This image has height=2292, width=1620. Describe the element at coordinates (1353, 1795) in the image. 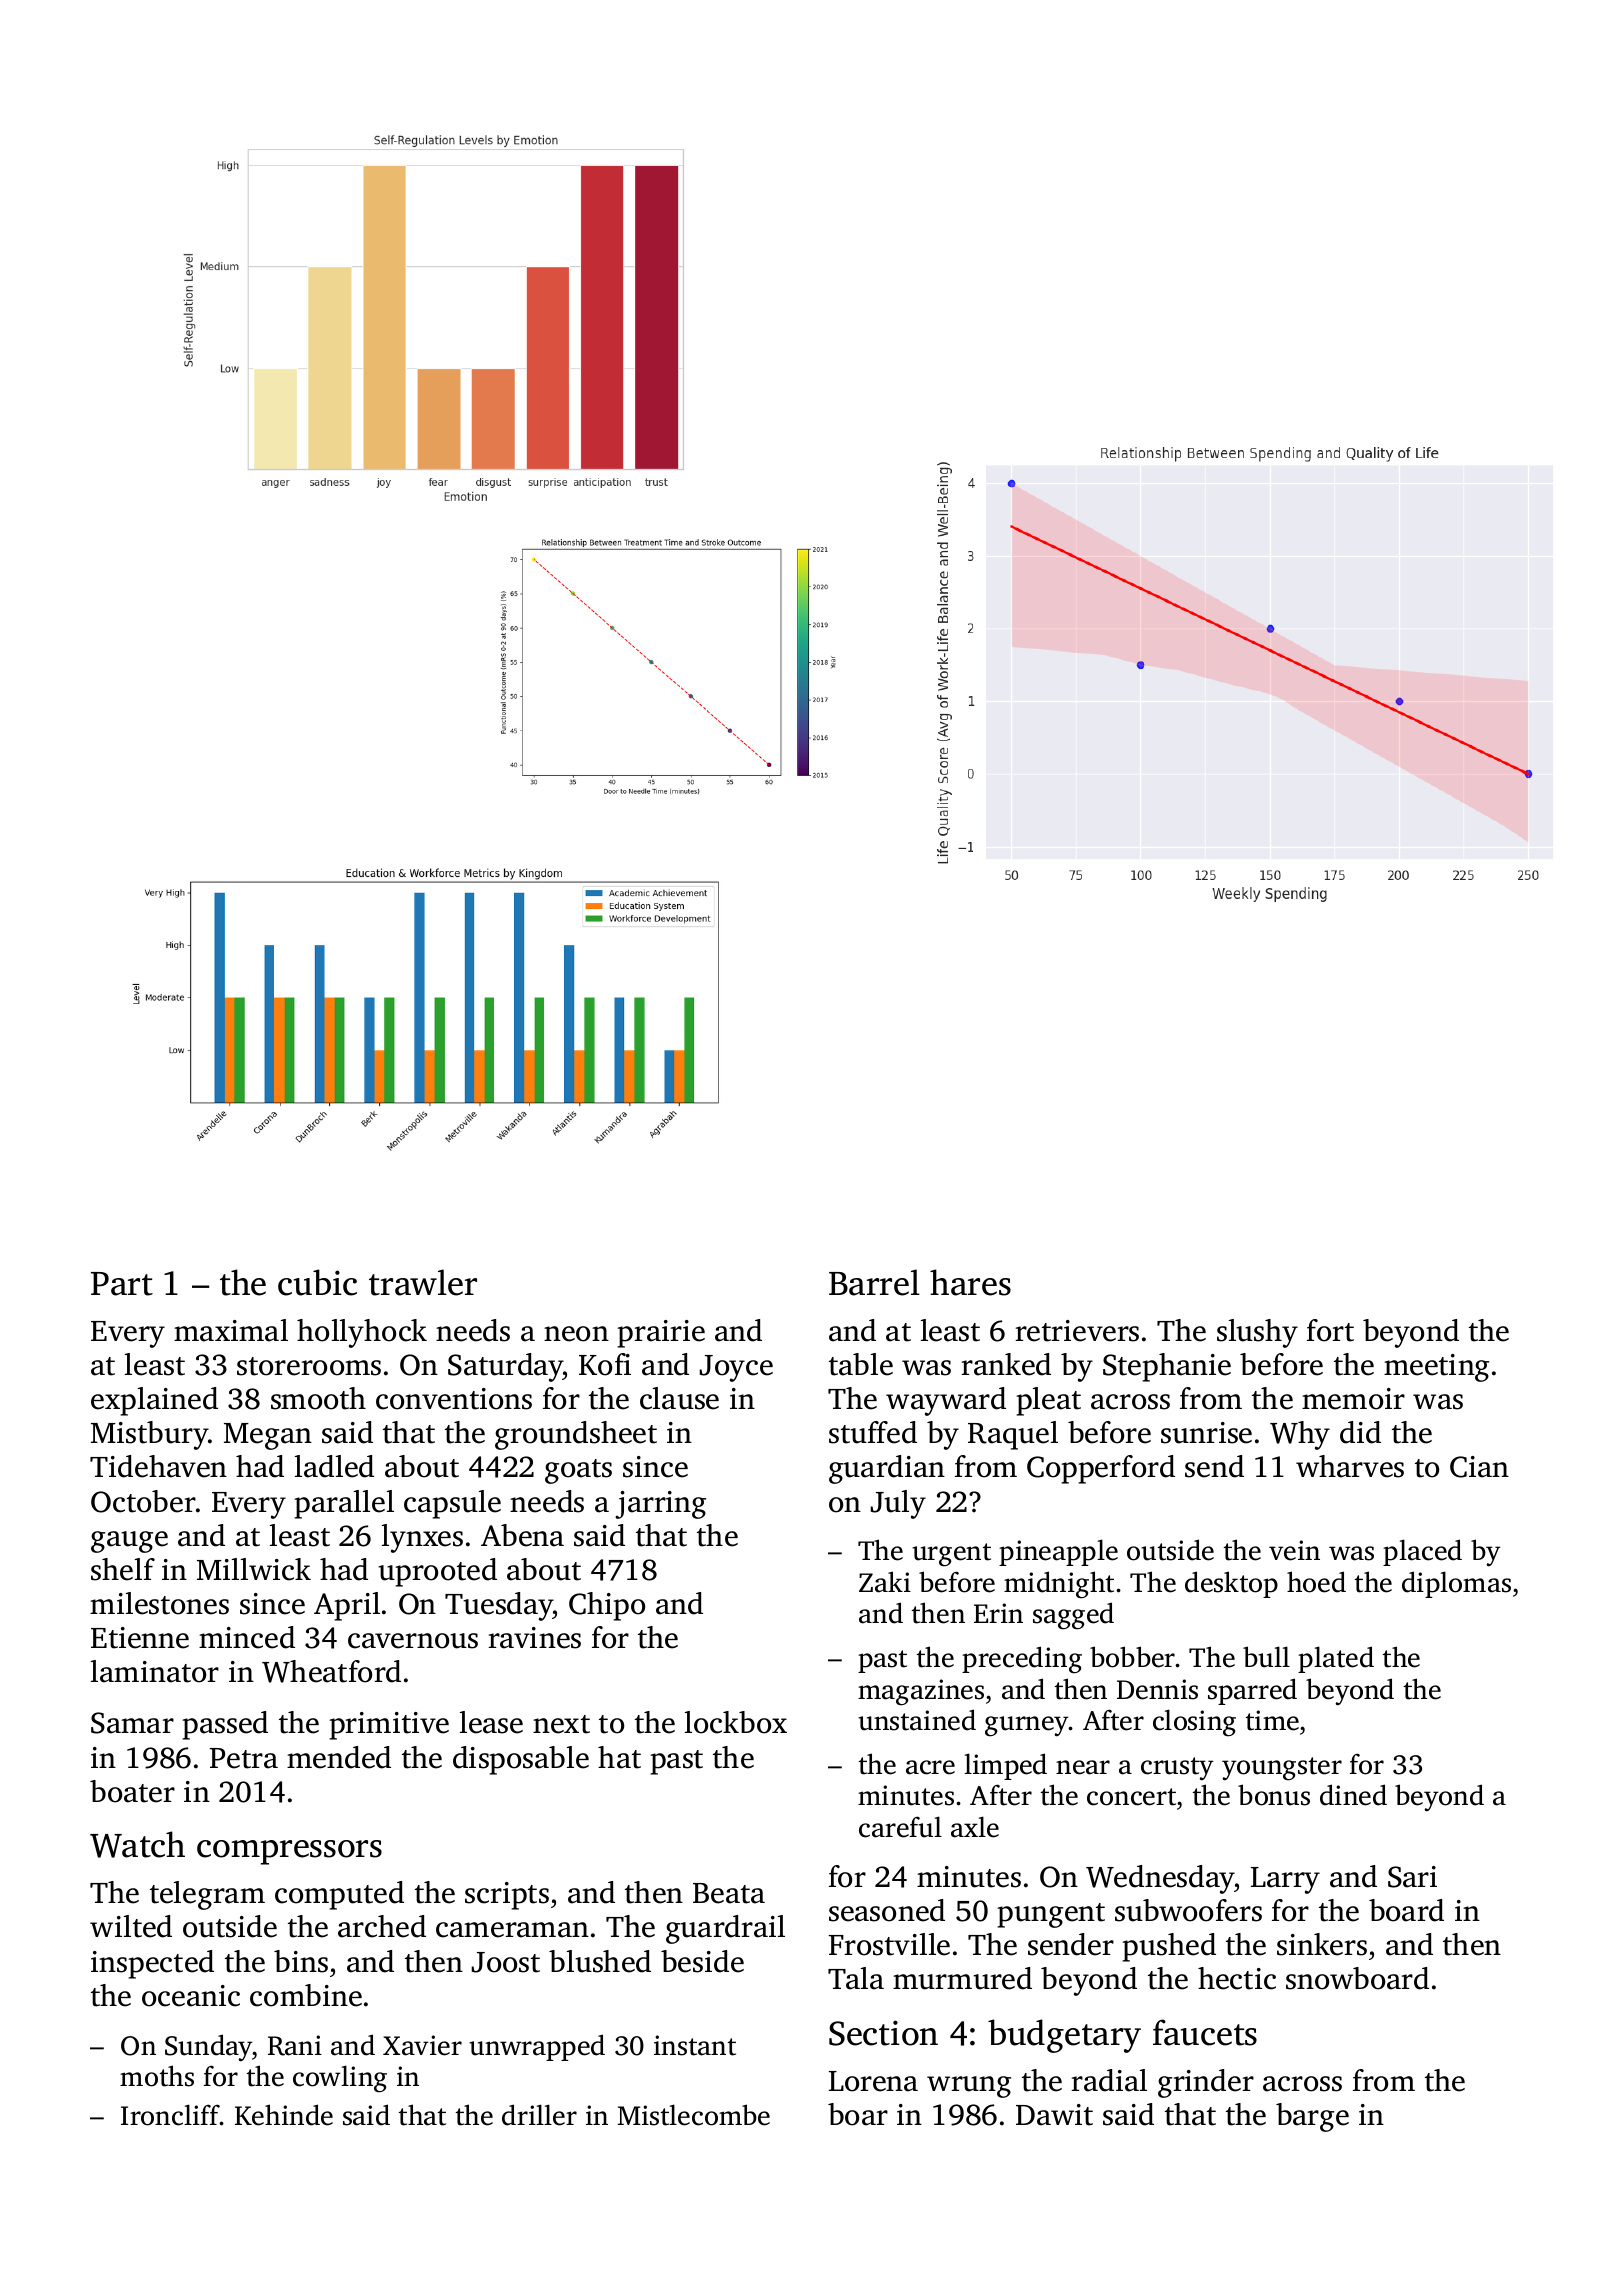

I see `dined` at that location.
